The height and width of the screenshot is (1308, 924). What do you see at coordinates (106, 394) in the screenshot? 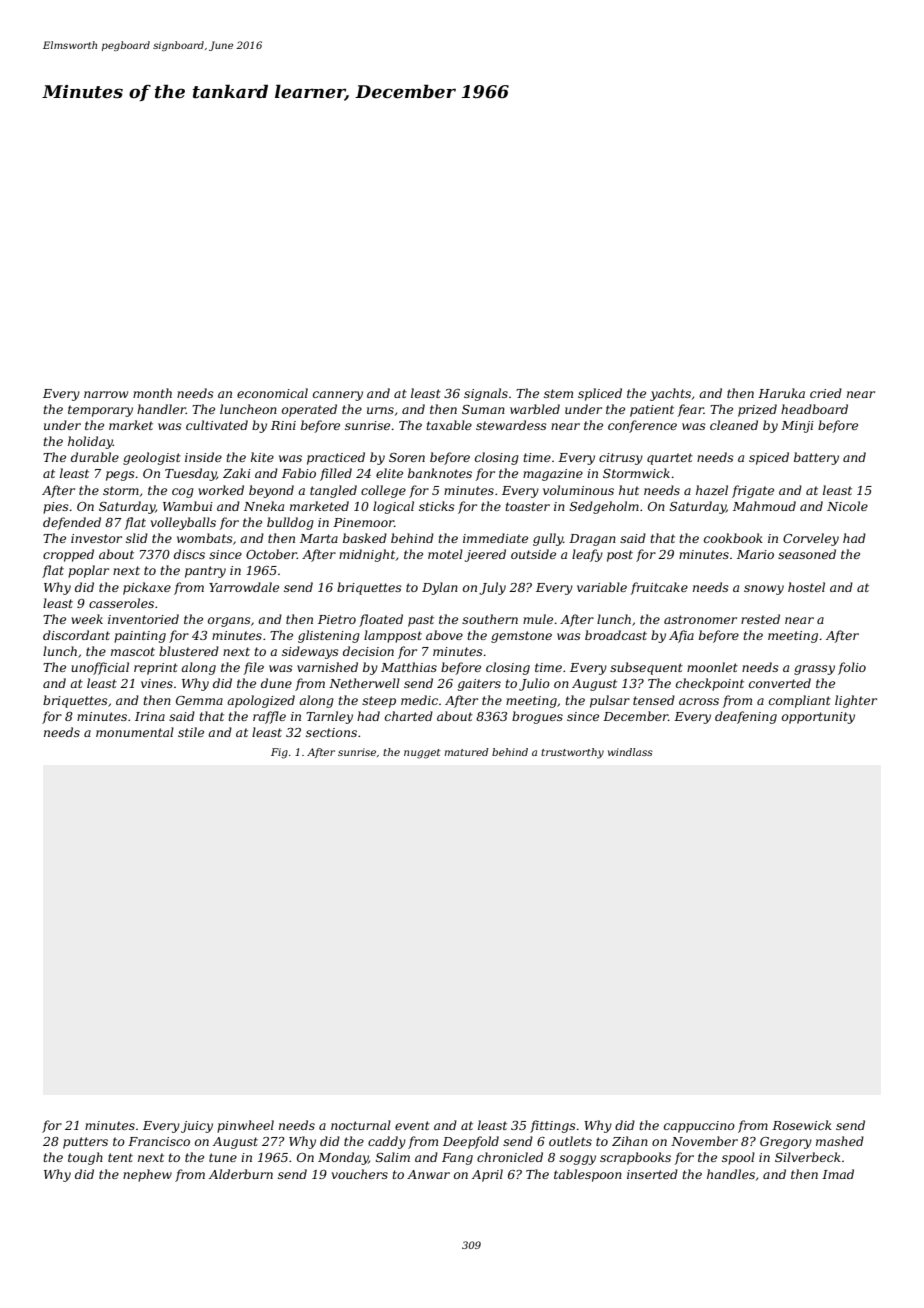
I see `narrow` at bounding box center [106, 394].
